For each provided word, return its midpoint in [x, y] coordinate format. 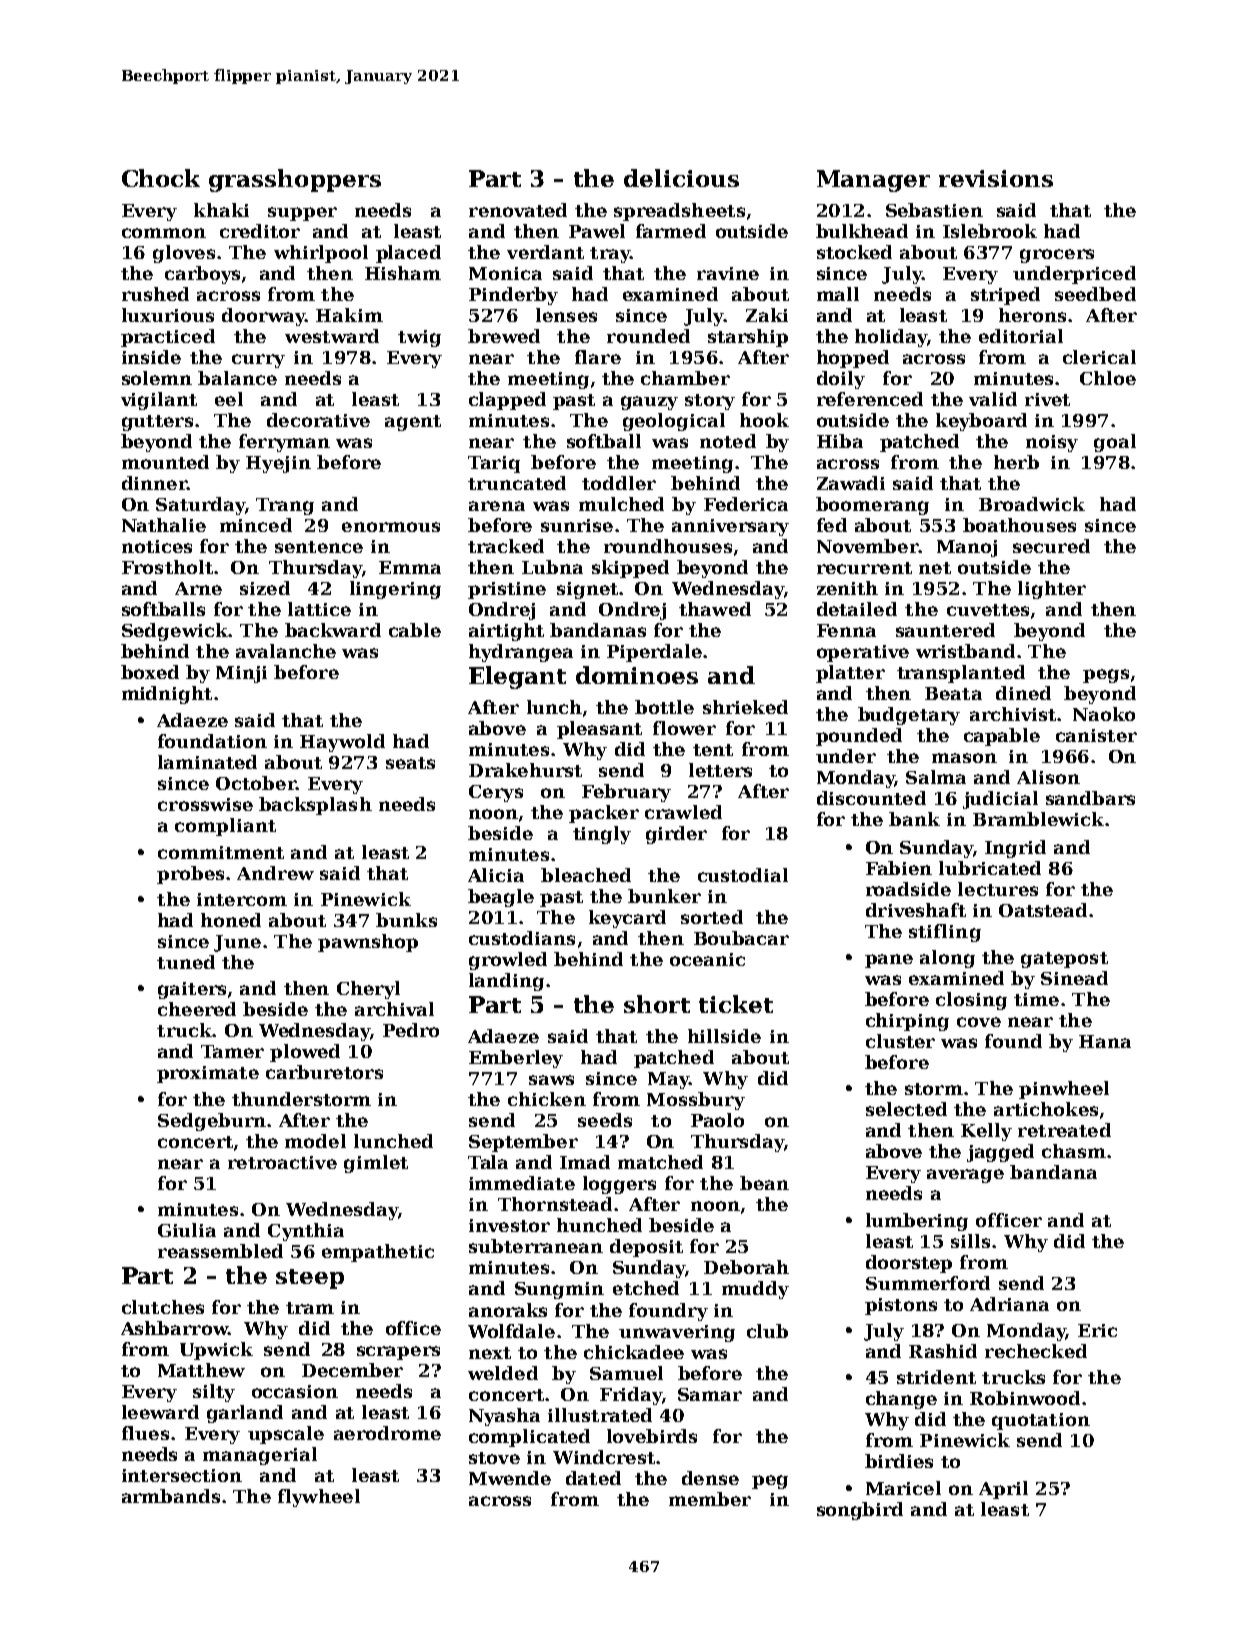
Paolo [717, 1120]
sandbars [1090, 798]
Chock [161, 178]
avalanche [286, 651]
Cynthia [306, 1232]
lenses [566, 315]
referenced [870, 399]
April [1003, 1490]
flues [145, 1433]
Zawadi [851, 483]
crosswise [205, 804]
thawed [715, 609]
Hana [1105, 1041]
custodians [522, 938]
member [710, 1499]
